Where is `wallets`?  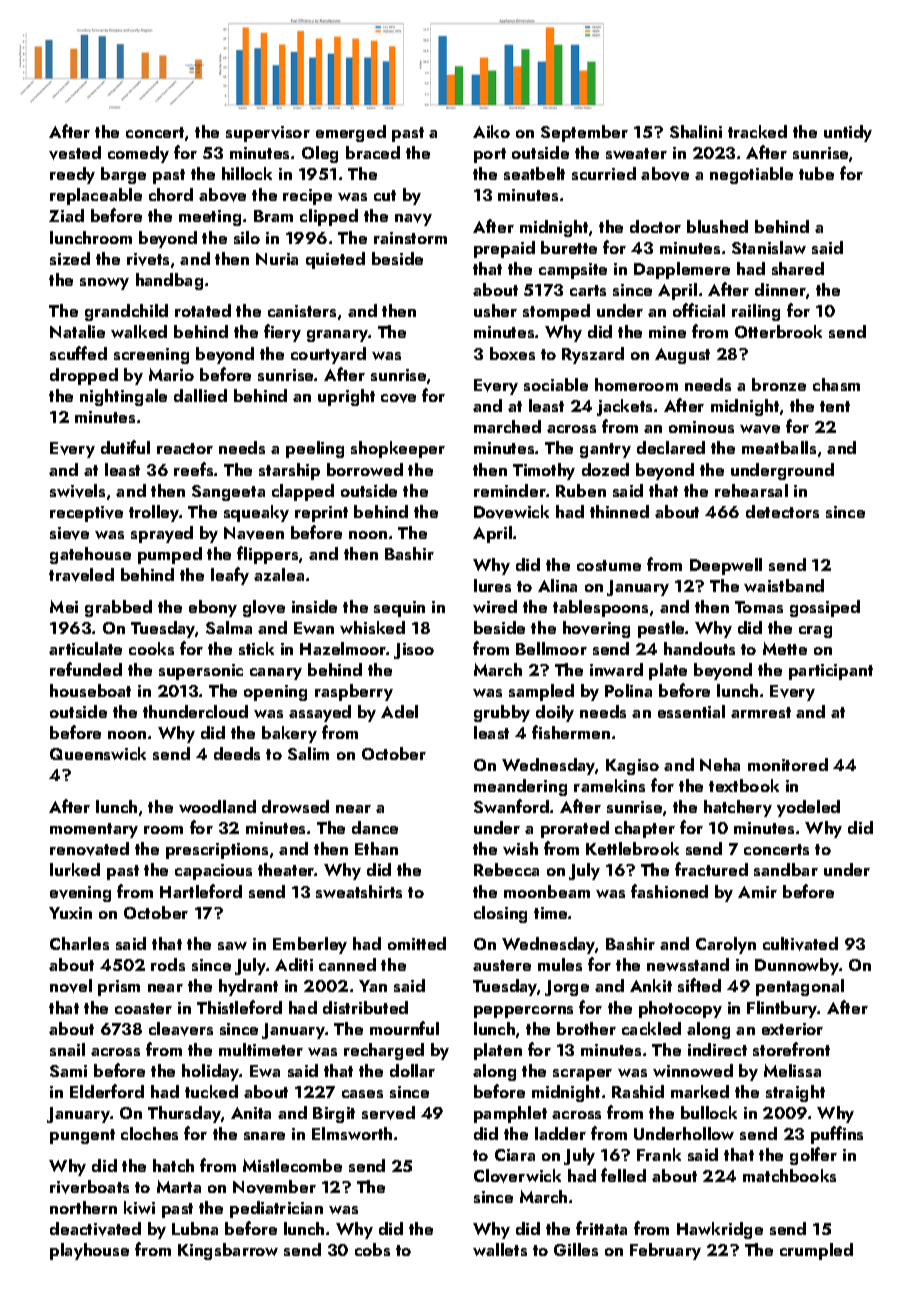 wallets is located at coordinates (500, 1249).
